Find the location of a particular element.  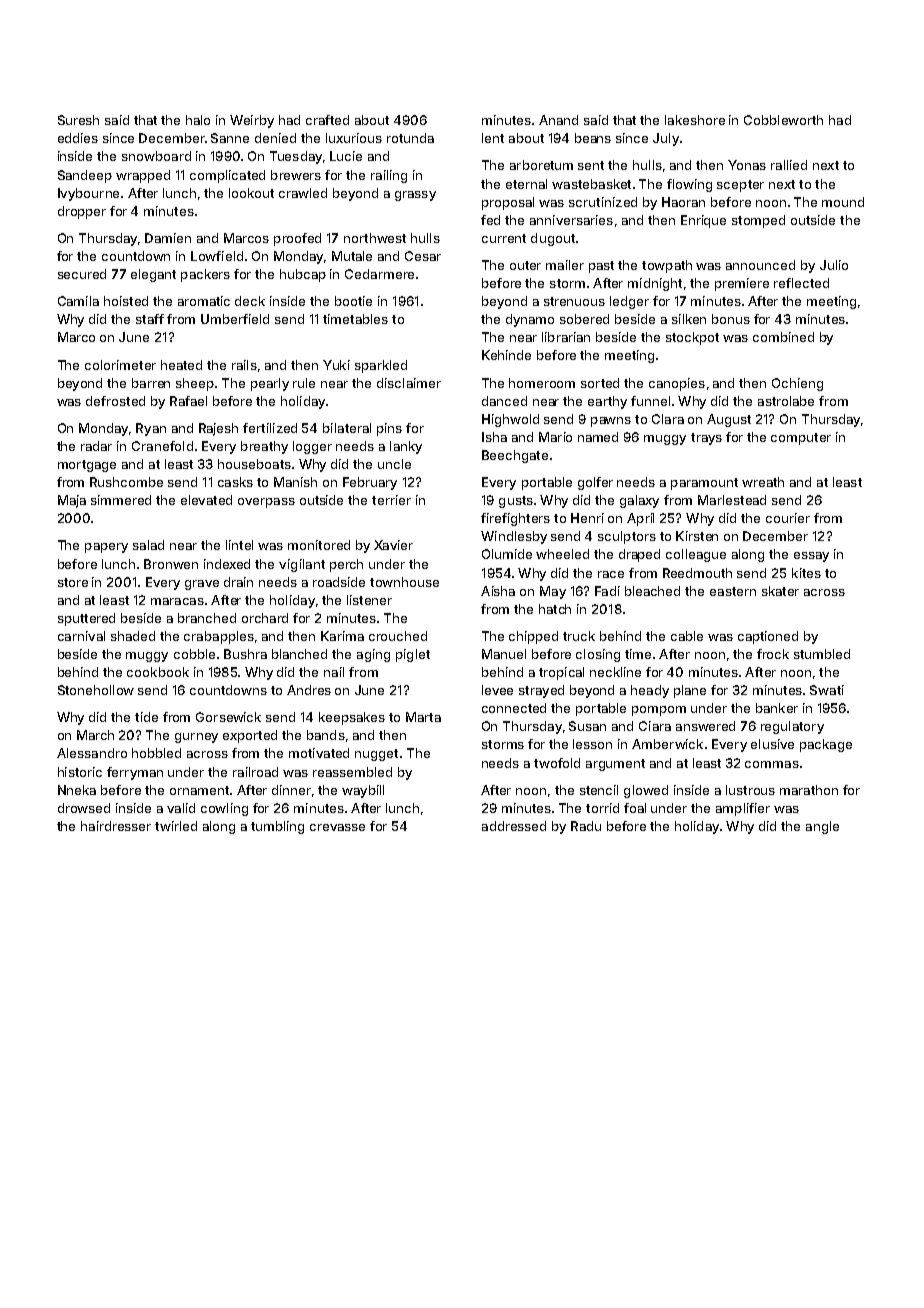

deck is located at coordinates (250, 301).
